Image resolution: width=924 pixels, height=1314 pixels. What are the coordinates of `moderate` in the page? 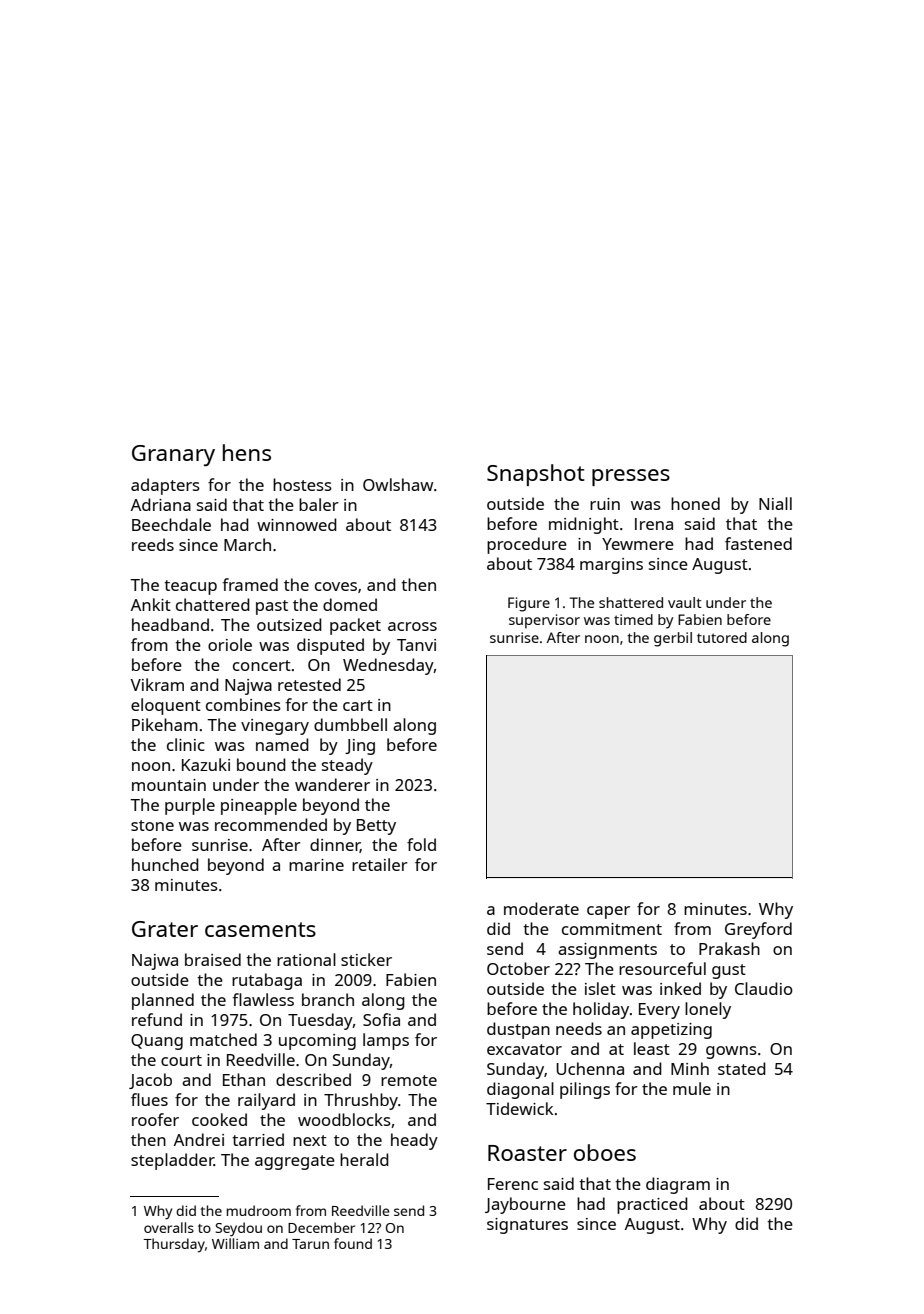 It's located at (541, 908).
